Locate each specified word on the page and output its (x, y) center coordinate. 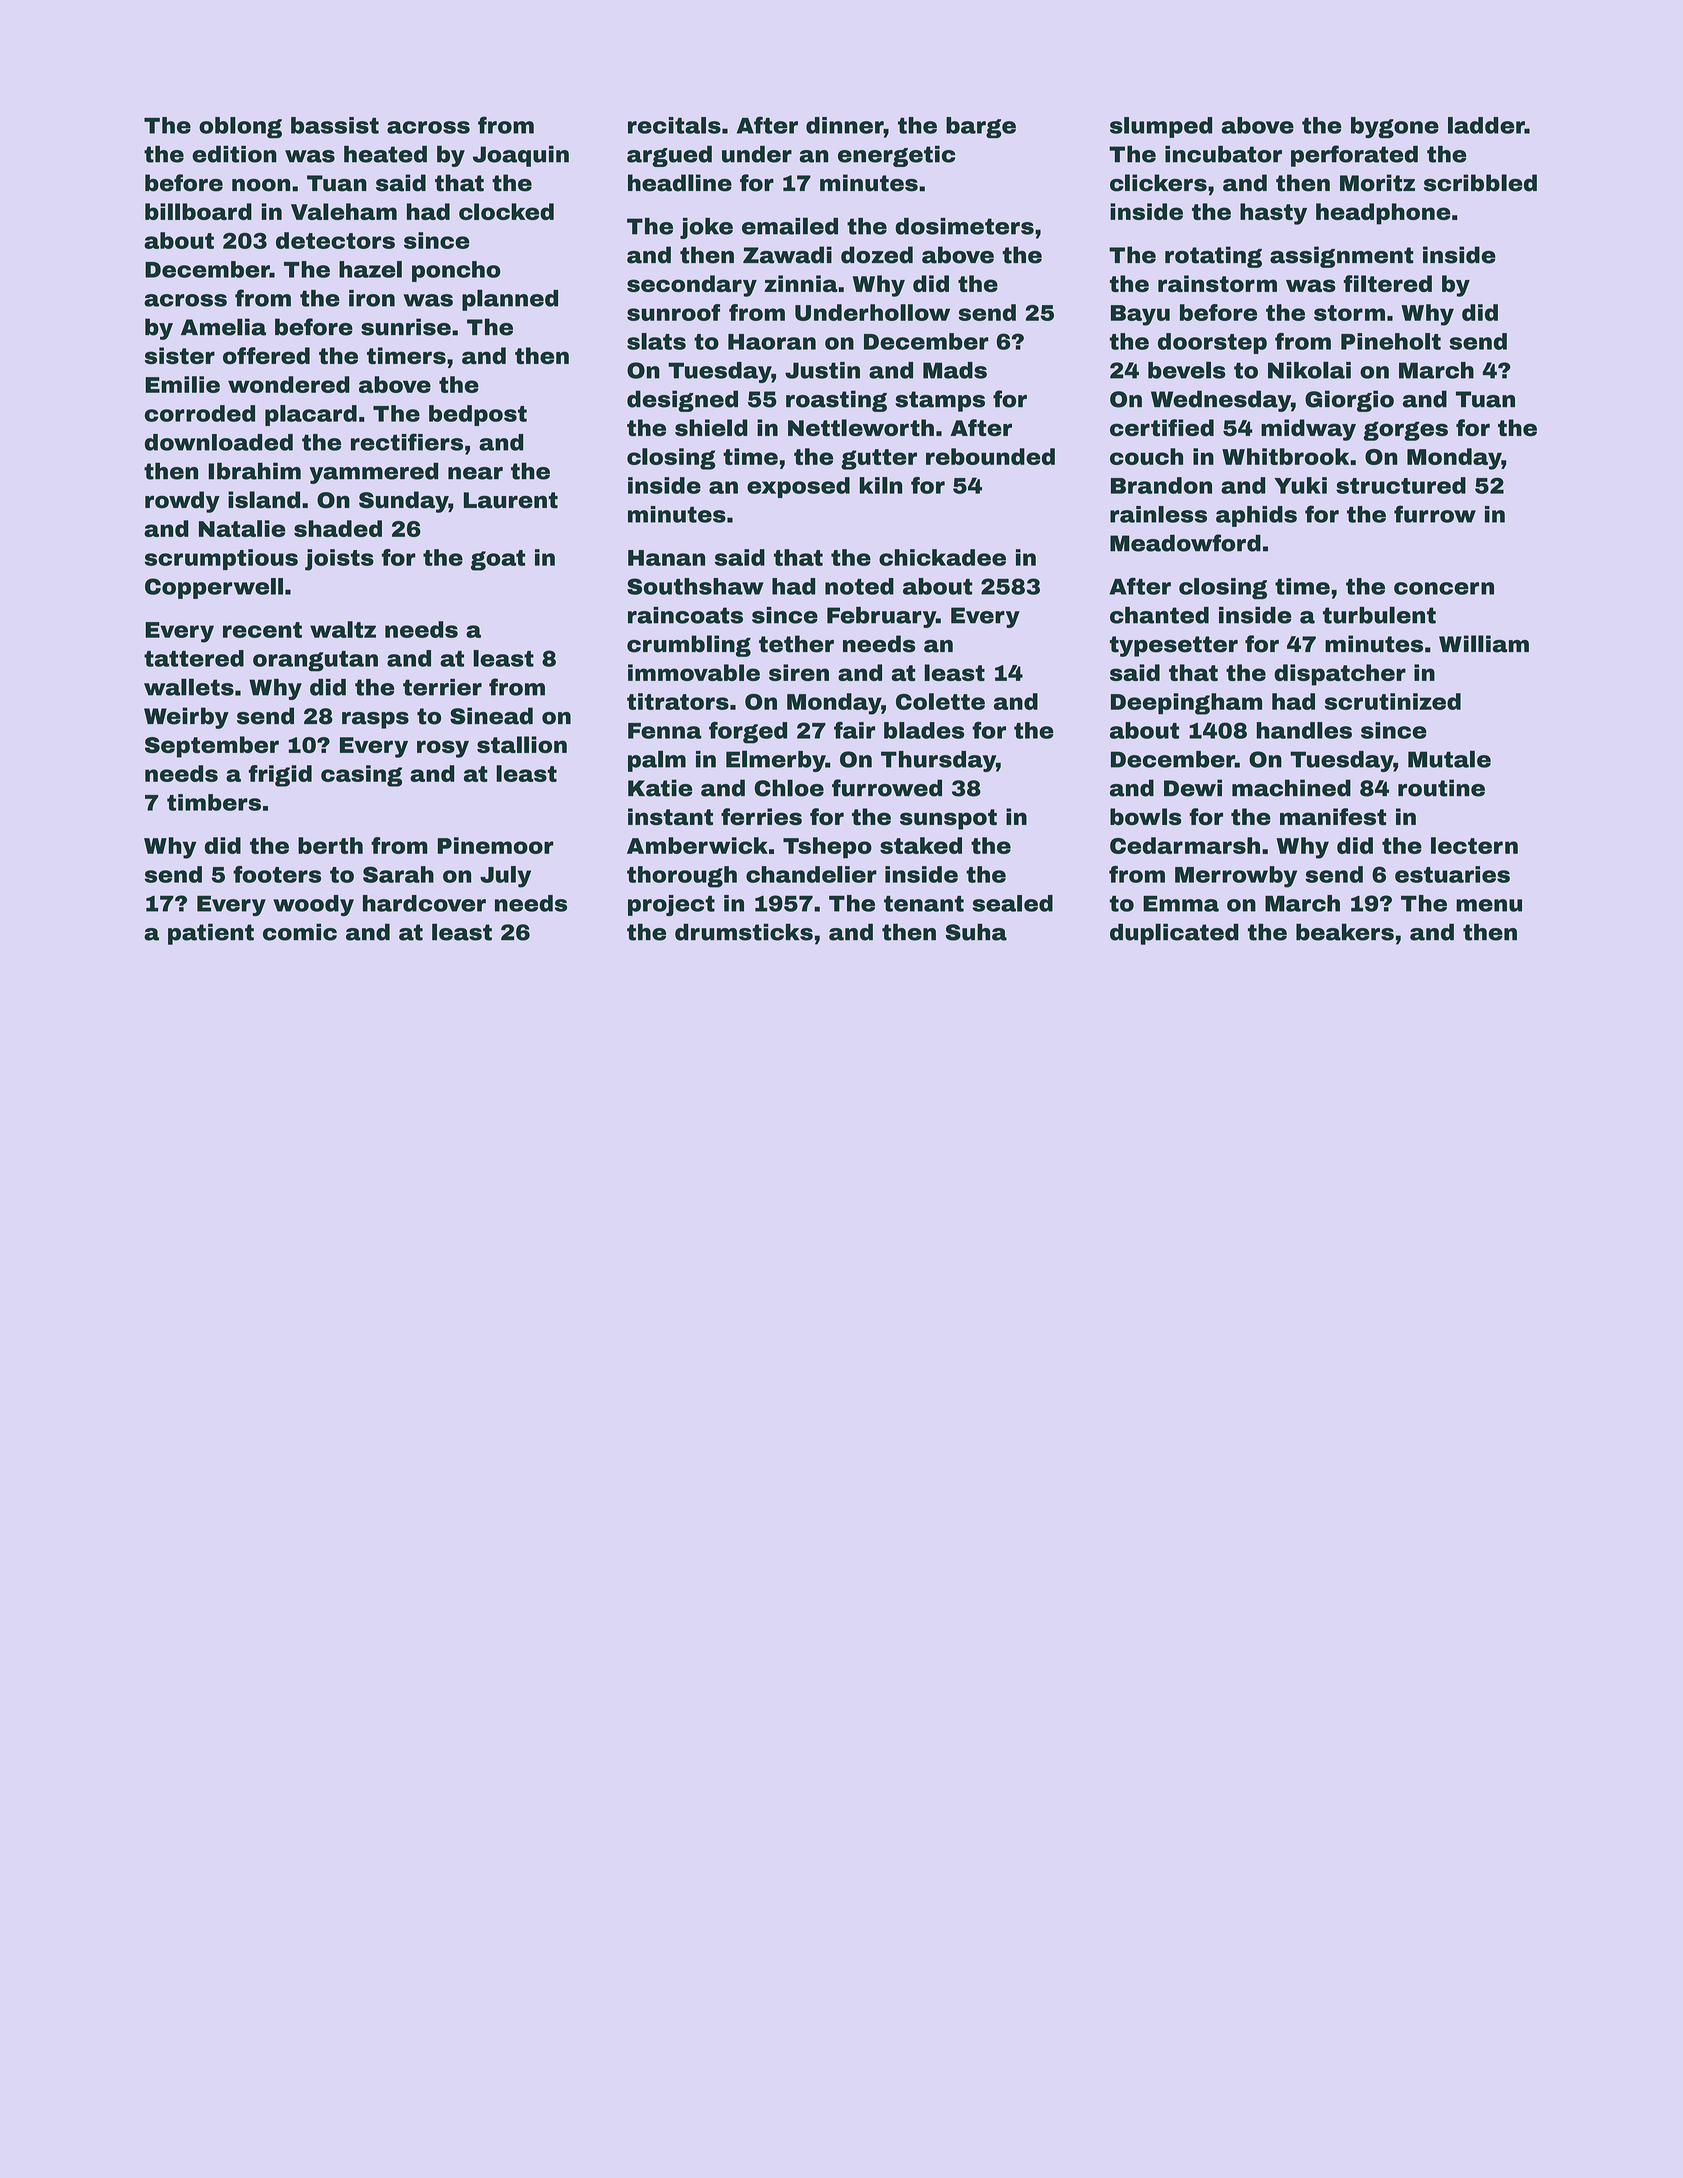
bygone (1395, 127)
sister (180, 355)
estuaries (1452, 874)
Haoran (772, 342)
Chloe (789, 788)
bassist (335, 125)
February (881, 617)
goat (498, 560)
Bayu (1140, 315)
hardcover (424, 903)
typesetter (1174, 646)
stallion (522, 744)
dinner (845, 125)
